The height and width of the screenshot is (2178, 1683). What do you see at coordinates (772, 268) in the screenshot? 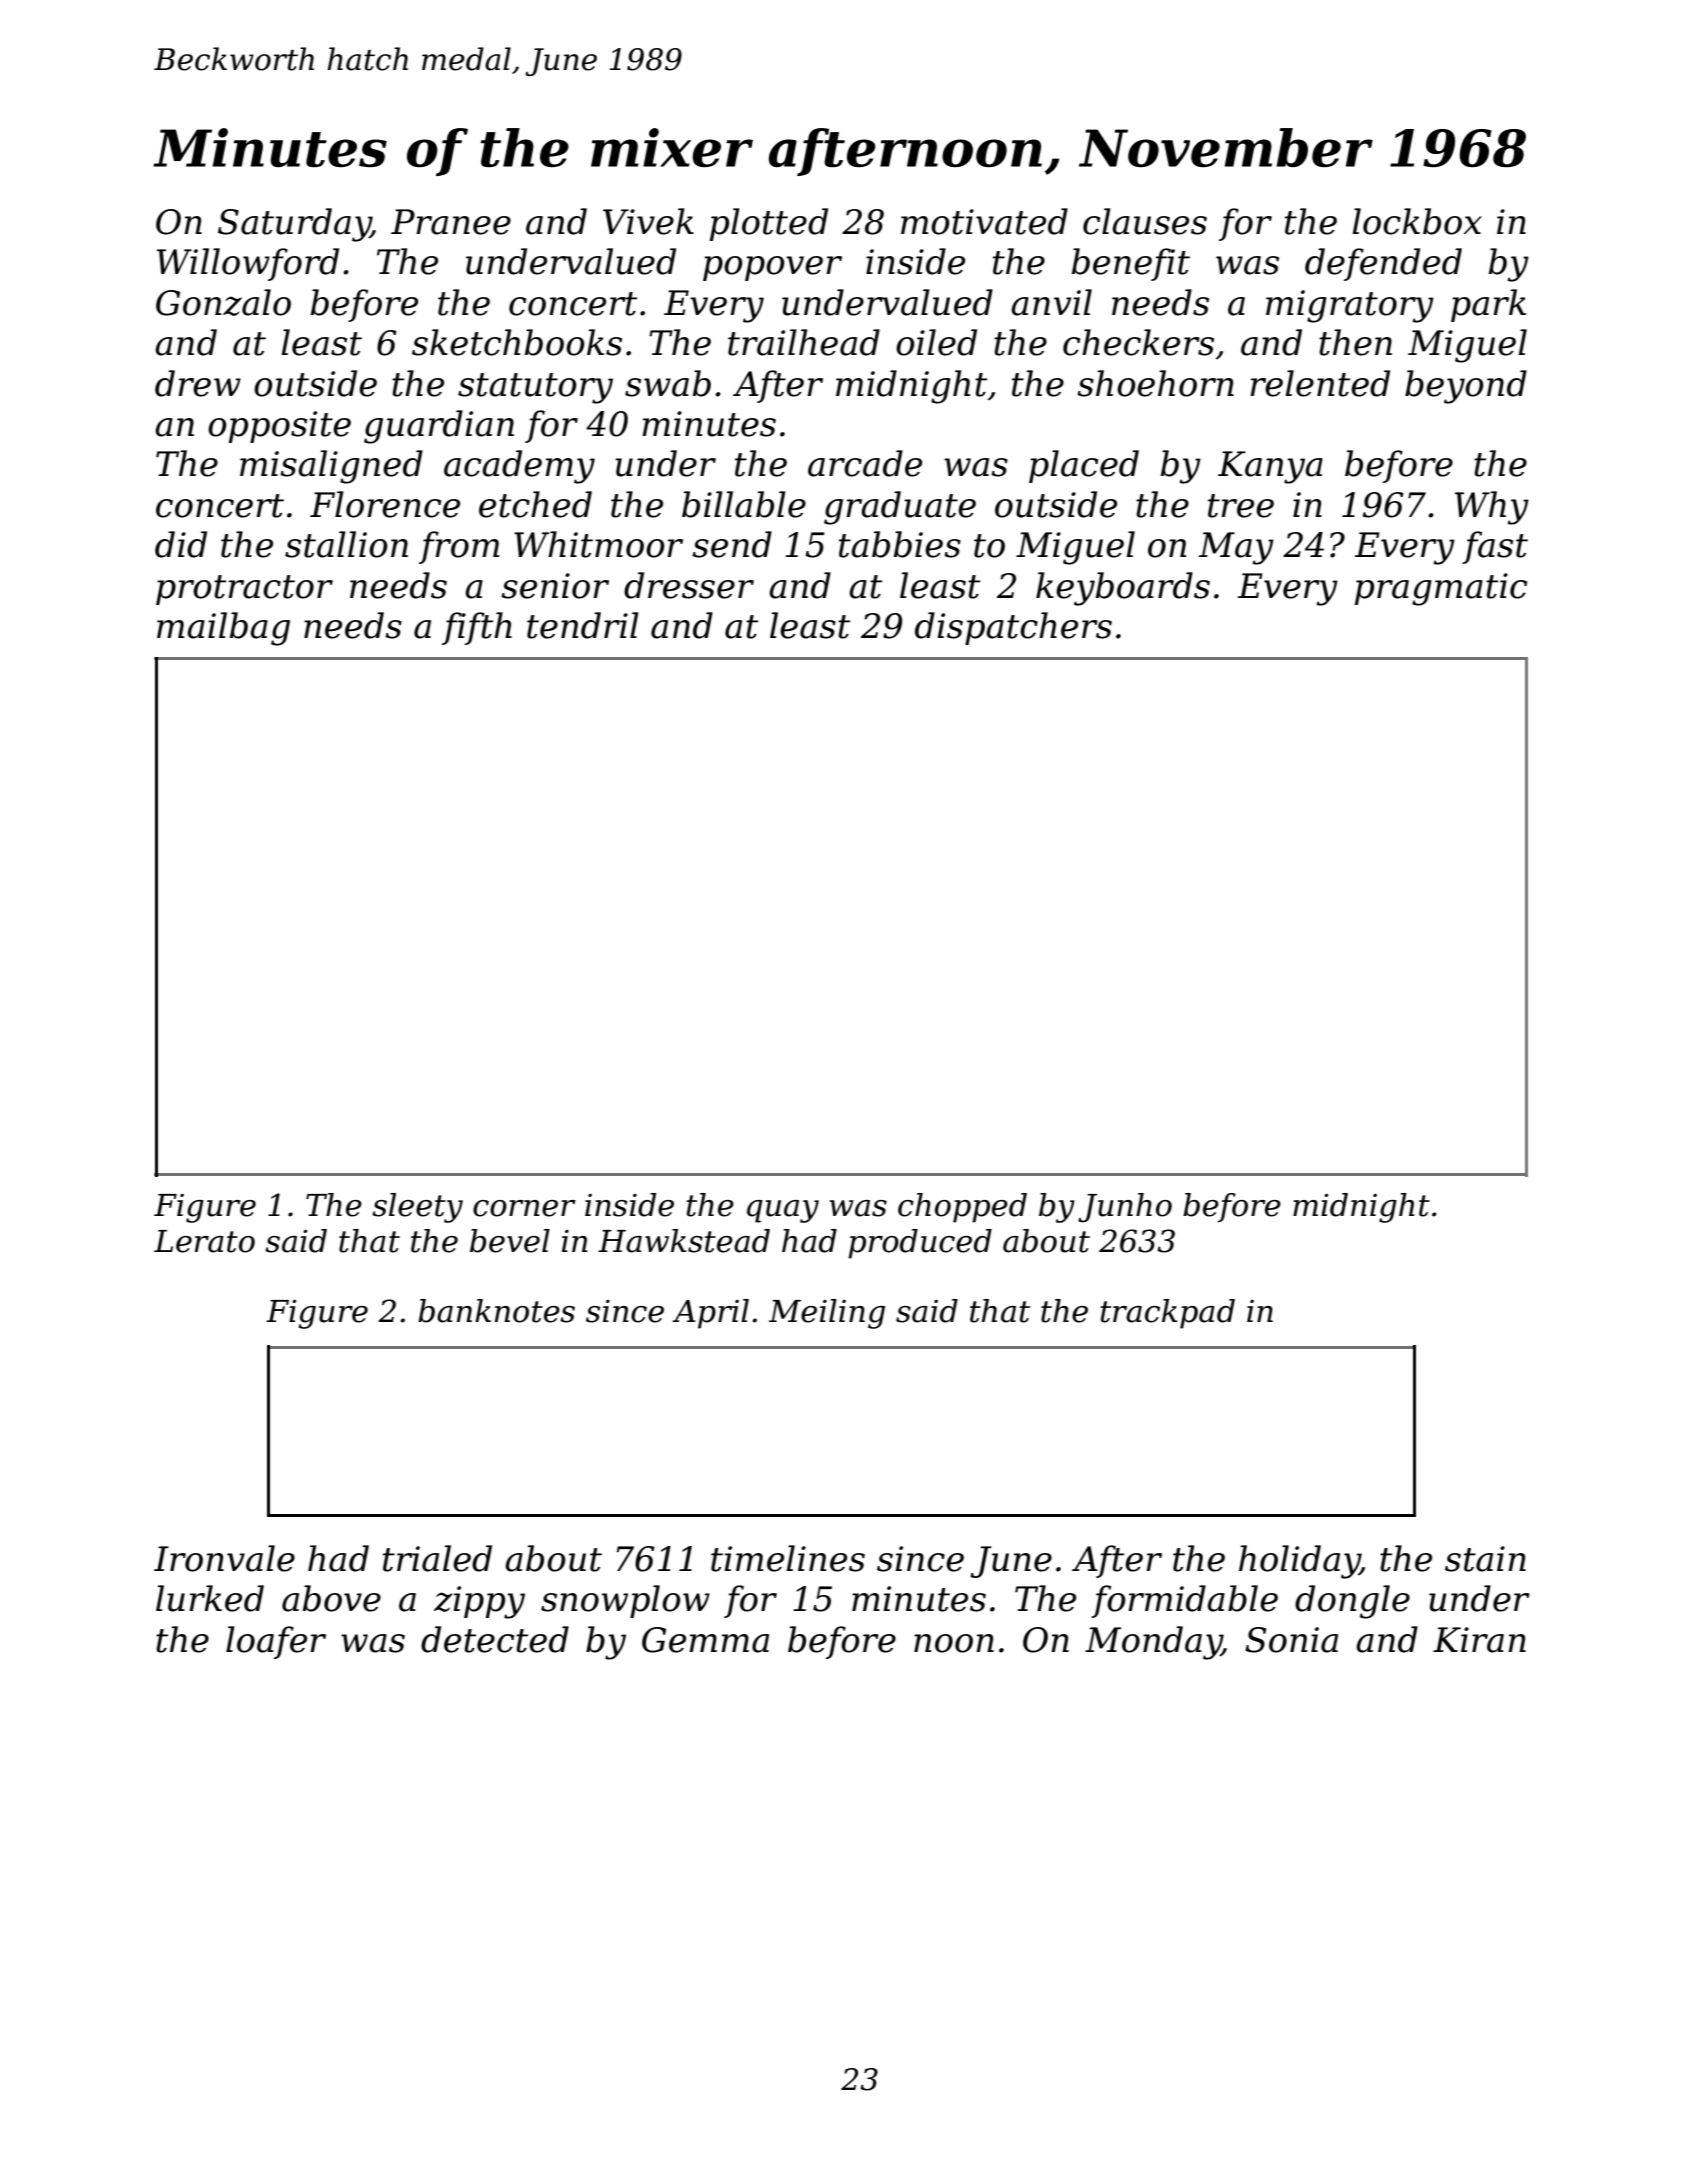
I see `popover` at bounding box center [772, 268].
